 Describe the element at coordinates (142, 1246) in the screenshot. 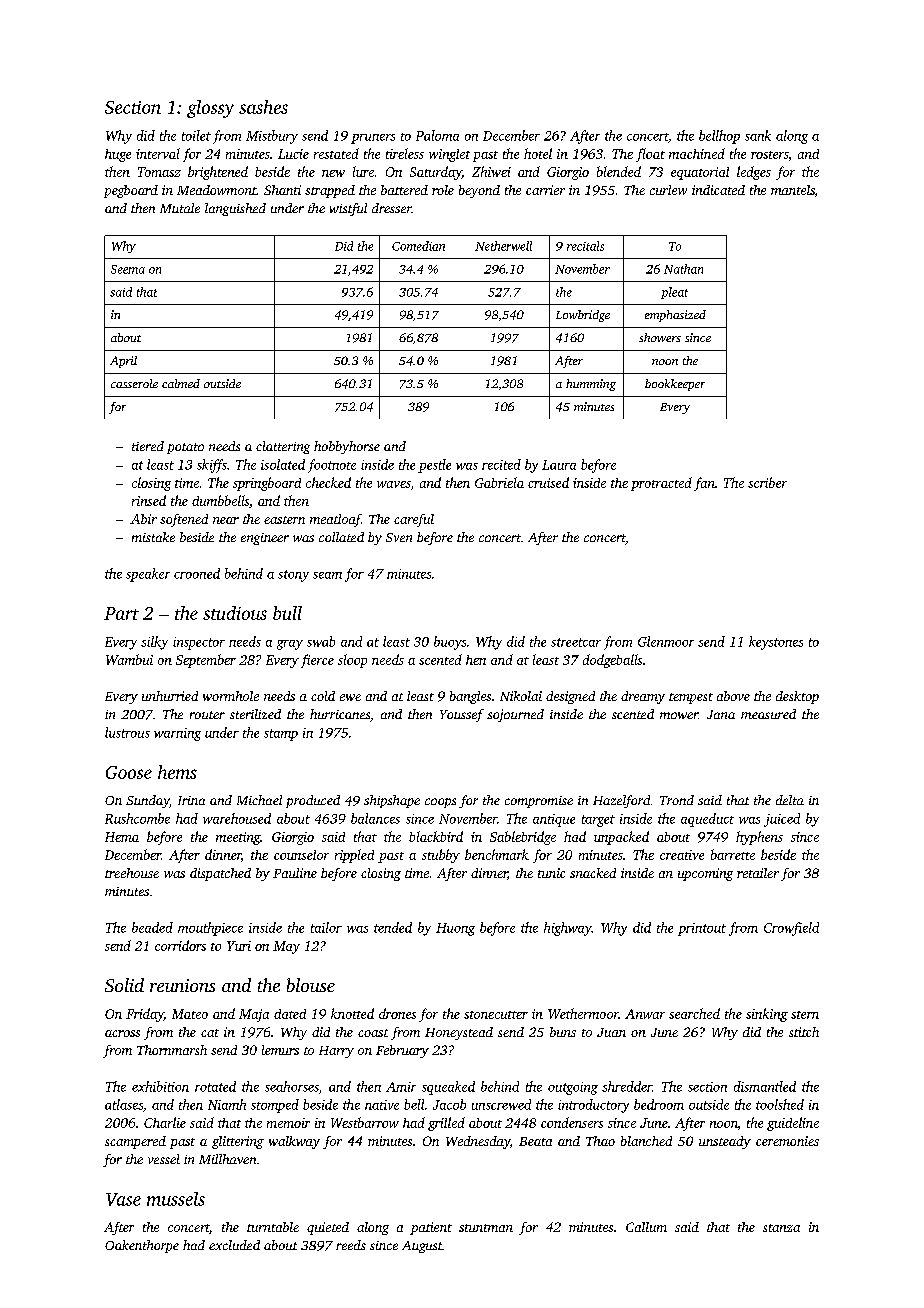

I see `Oakenthorpe` at that location.
